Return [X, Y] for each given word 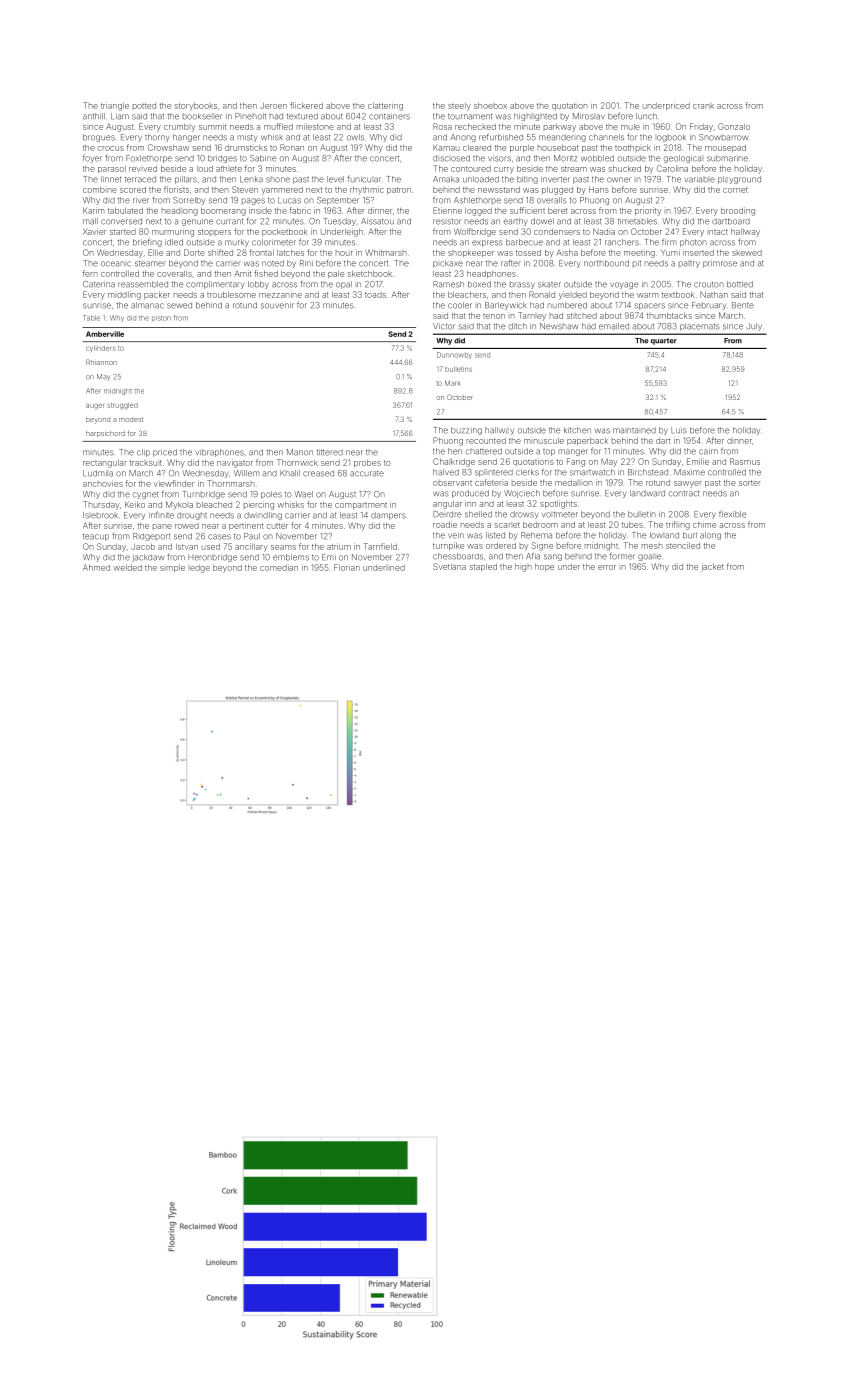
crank [703, 106]
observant [452, 483]
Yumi [670, 252]
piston [161, 318]
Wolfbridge [475, 232]
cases [219, 537]
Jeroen [273, 106]
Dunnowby [454, 355]
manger [573, 452]
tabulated [125, 211]
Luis [678, 430]
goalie [649, 557]
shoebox [490, 106]
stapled [483, 567]
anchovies [103, 483]
